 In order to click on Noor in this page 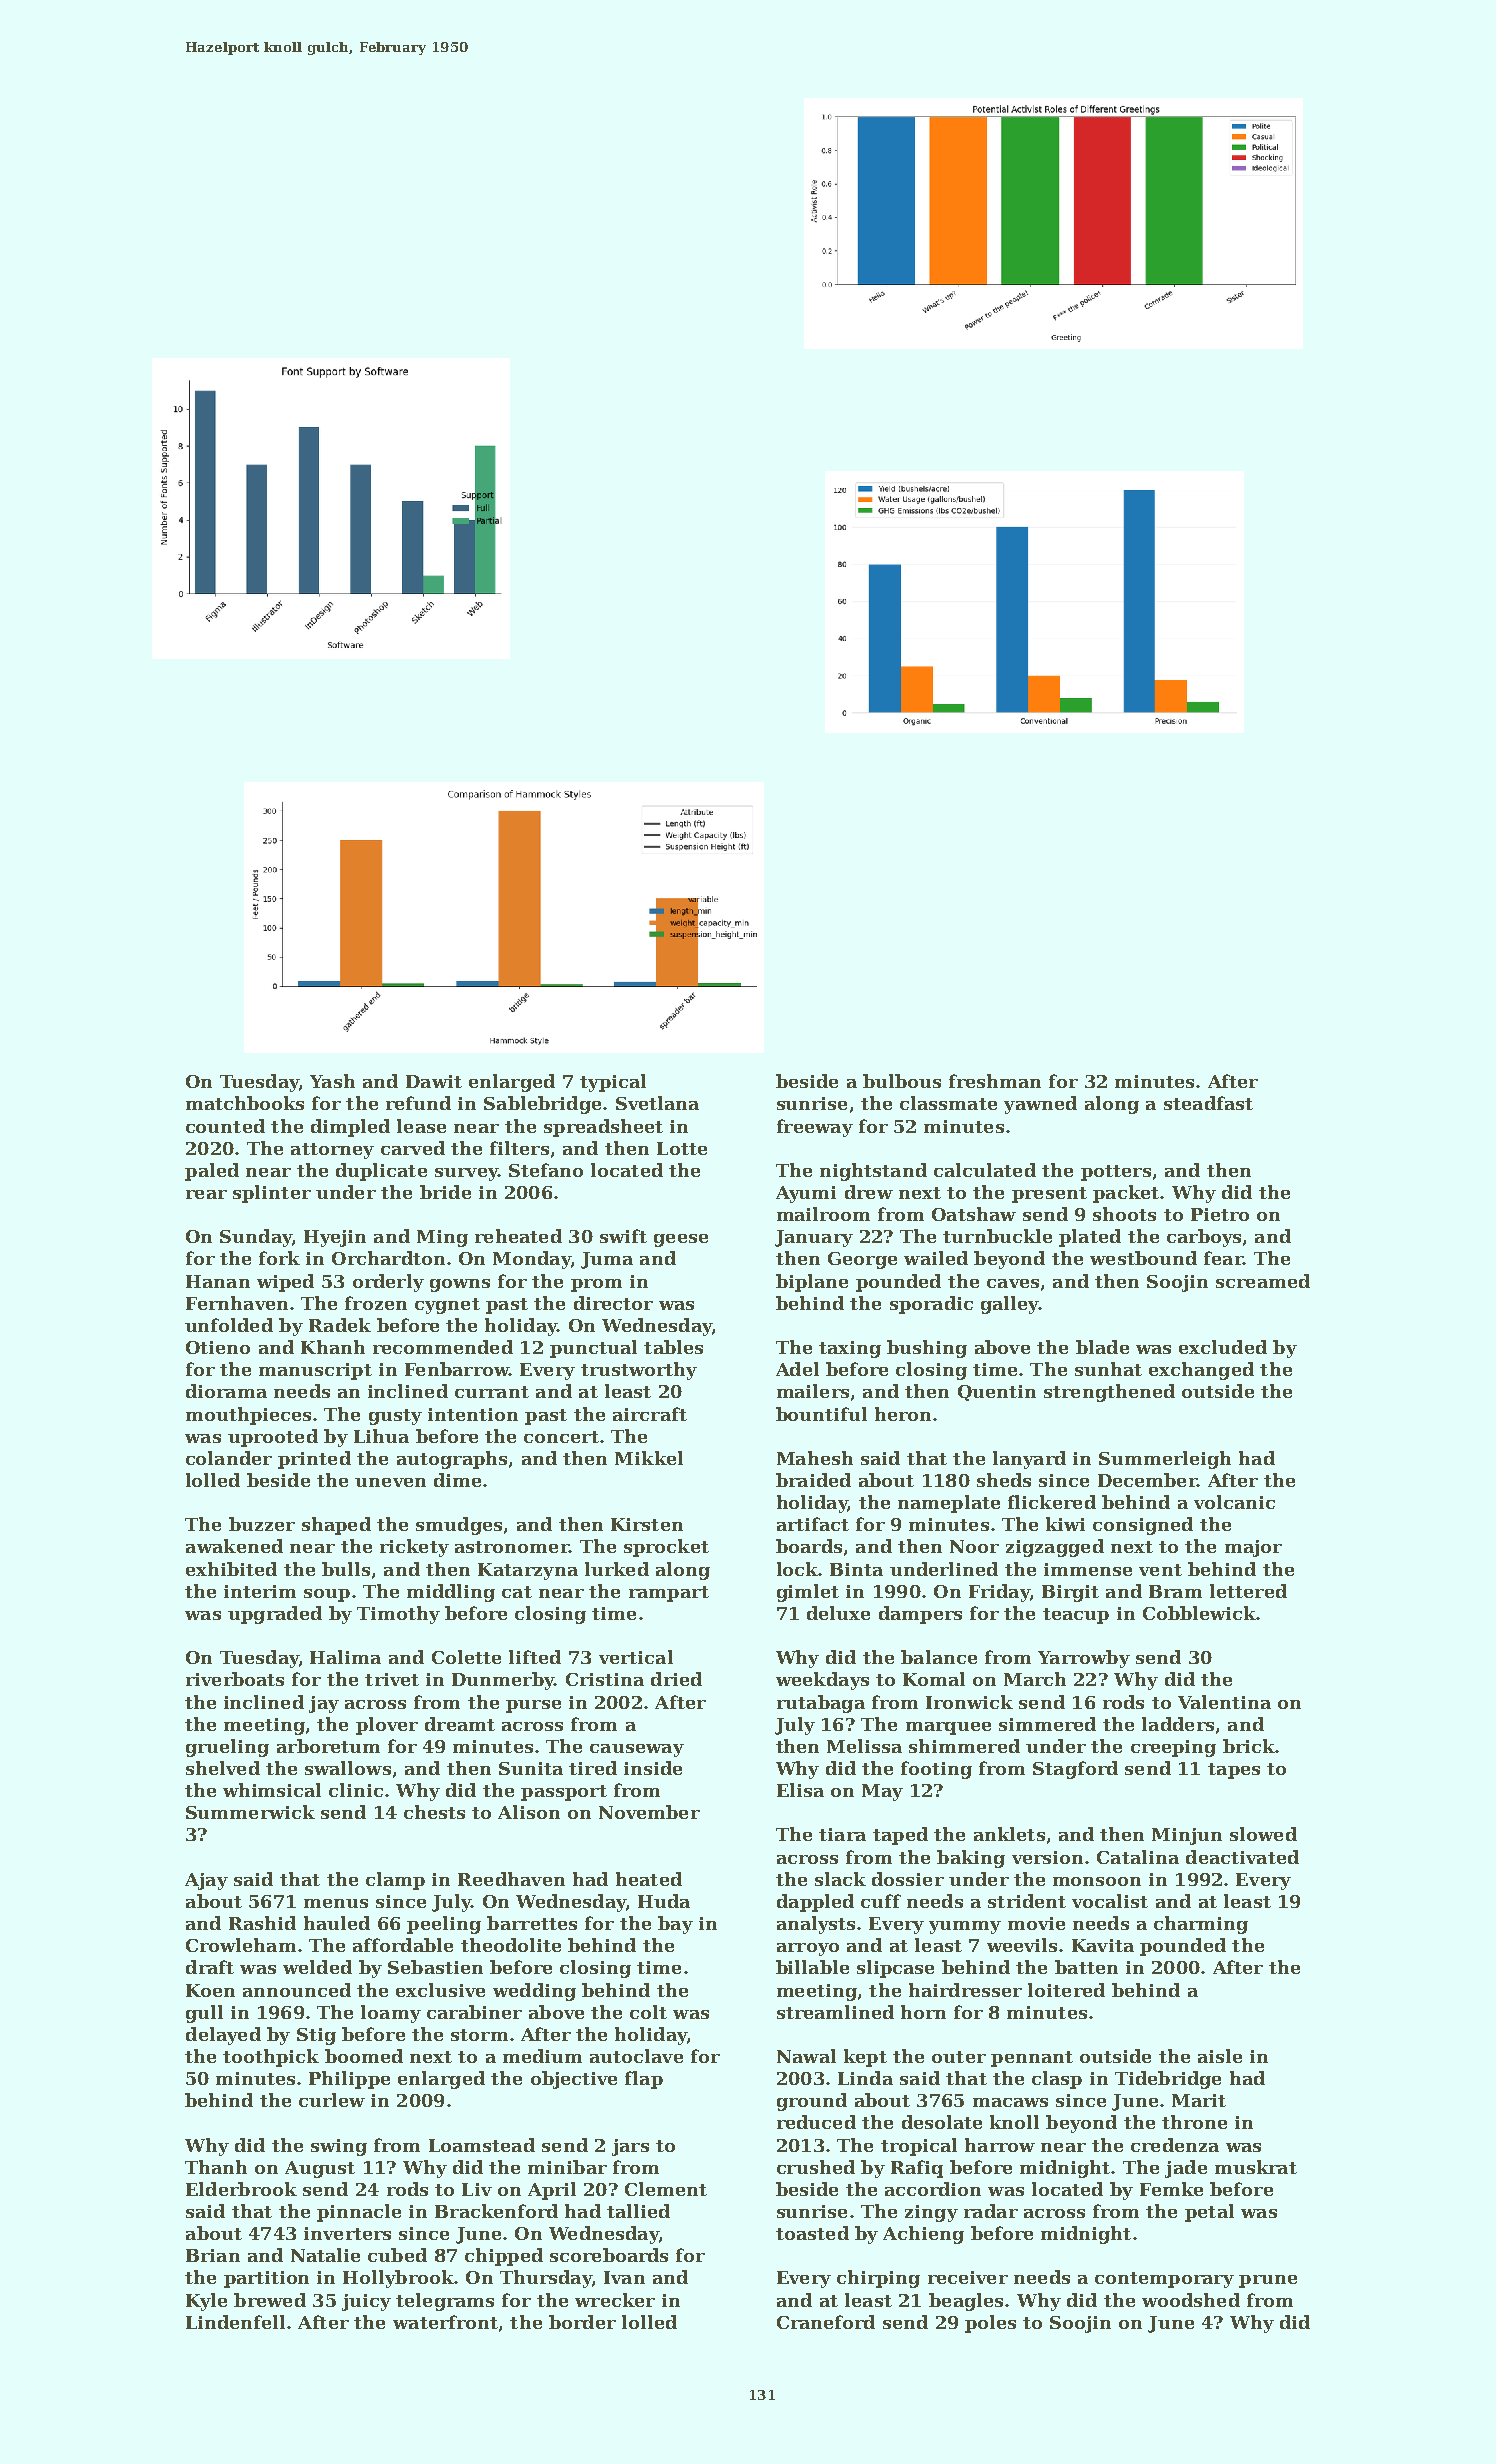, I will do `click(974, 1546)`.
